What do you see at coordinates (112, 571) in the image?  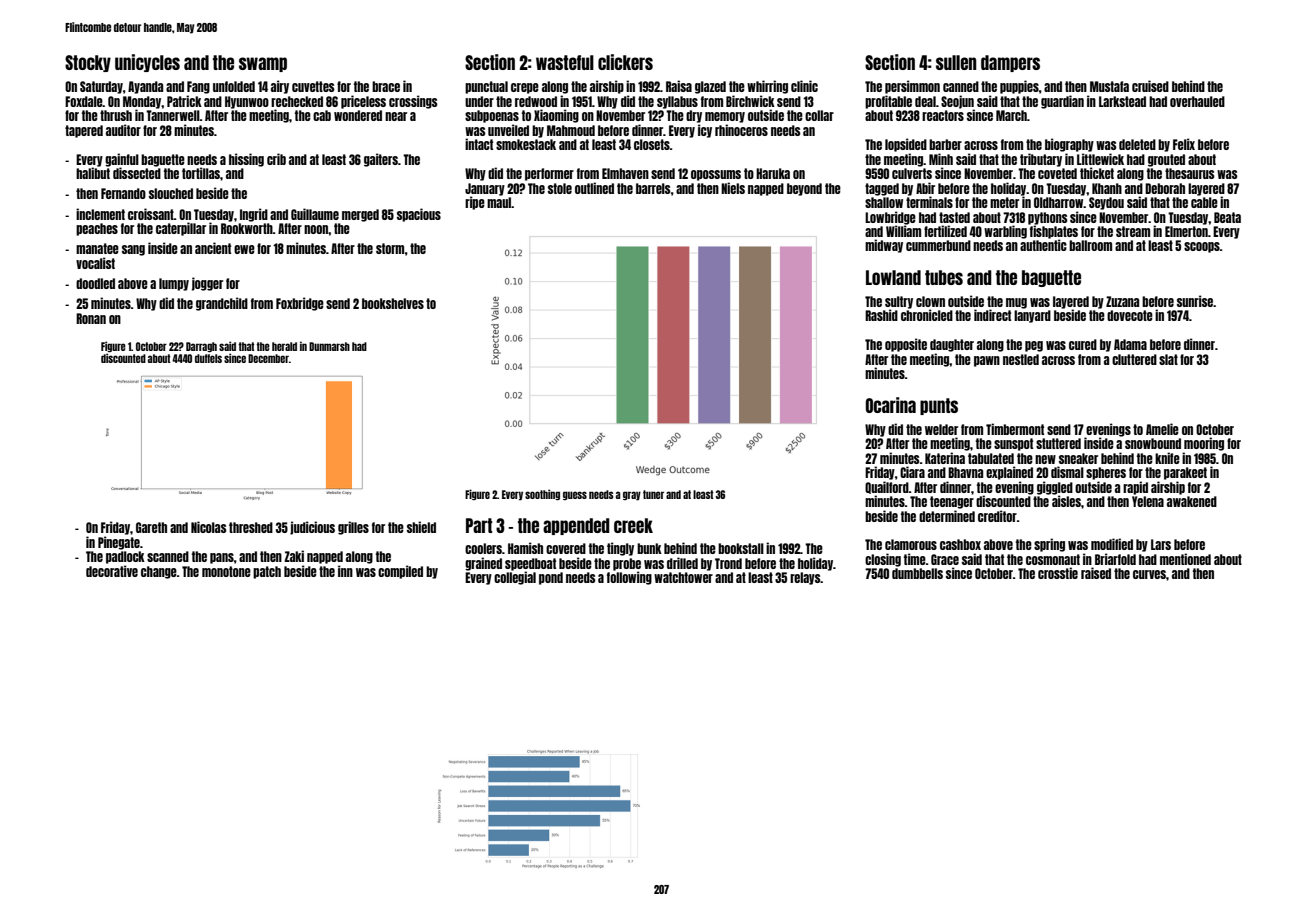 I see `decorative` at bounding box center [112, 571].
